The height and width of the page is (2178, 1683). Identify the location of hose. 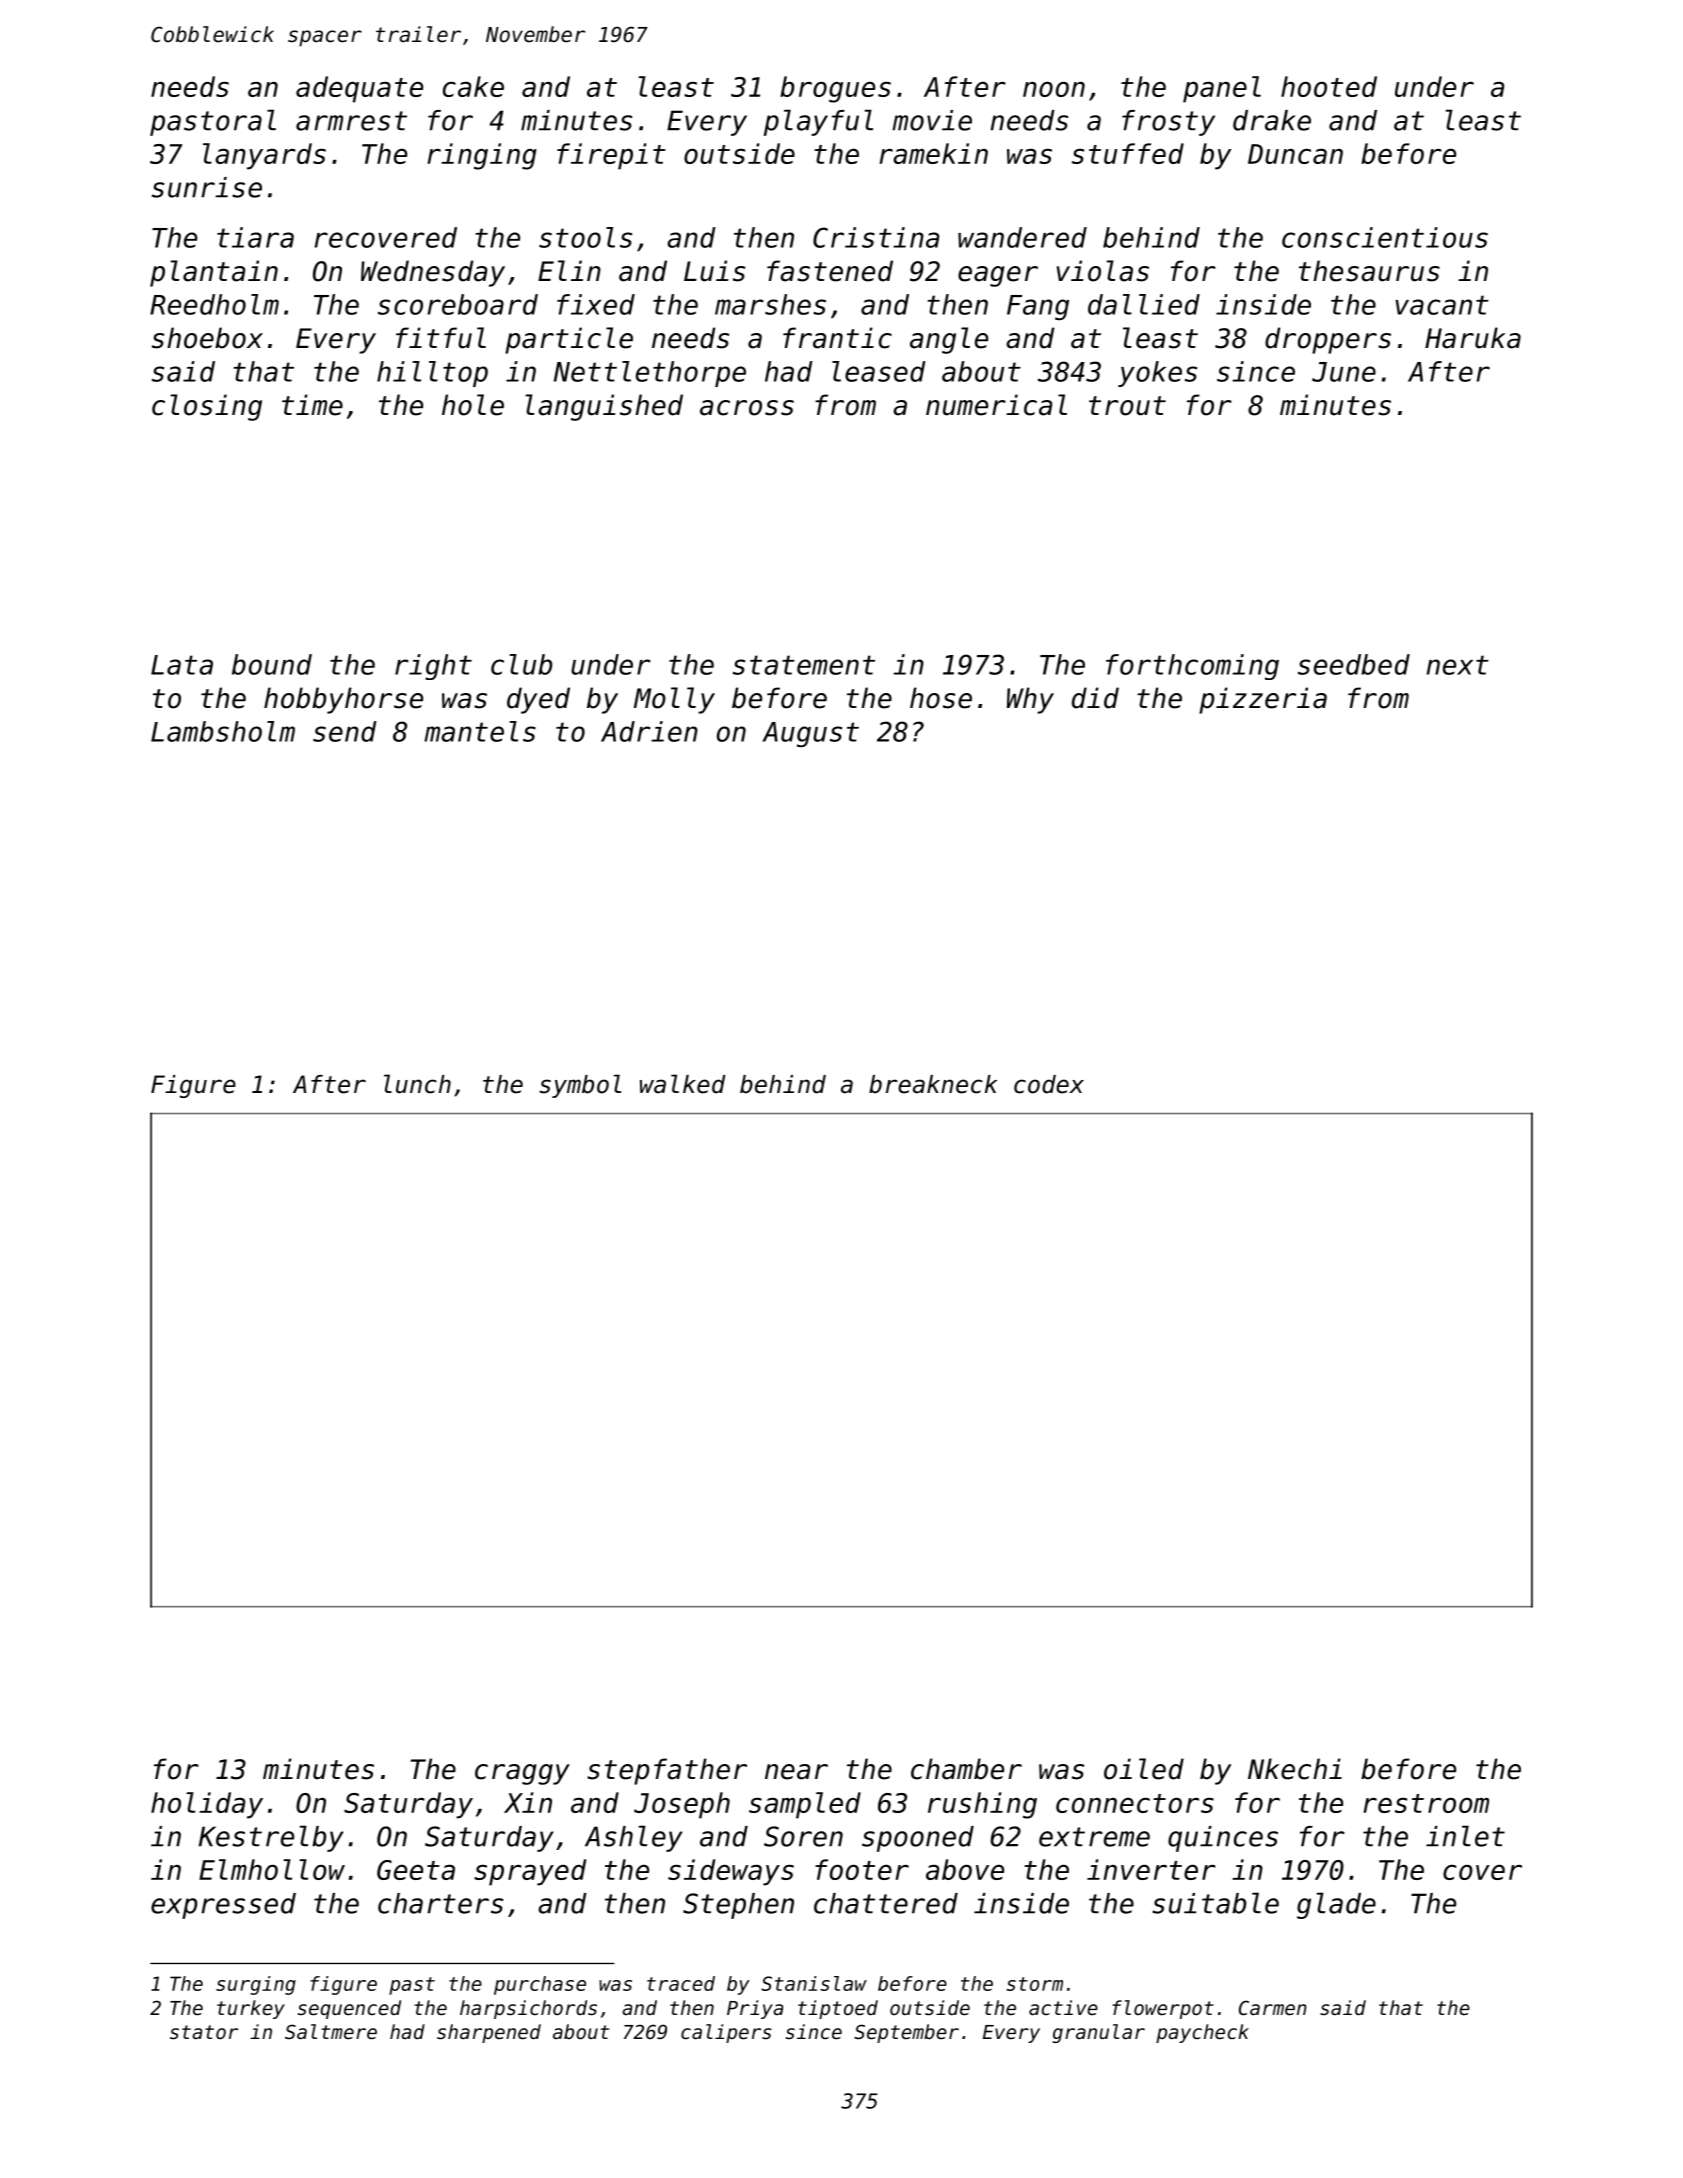
(941, 698).
